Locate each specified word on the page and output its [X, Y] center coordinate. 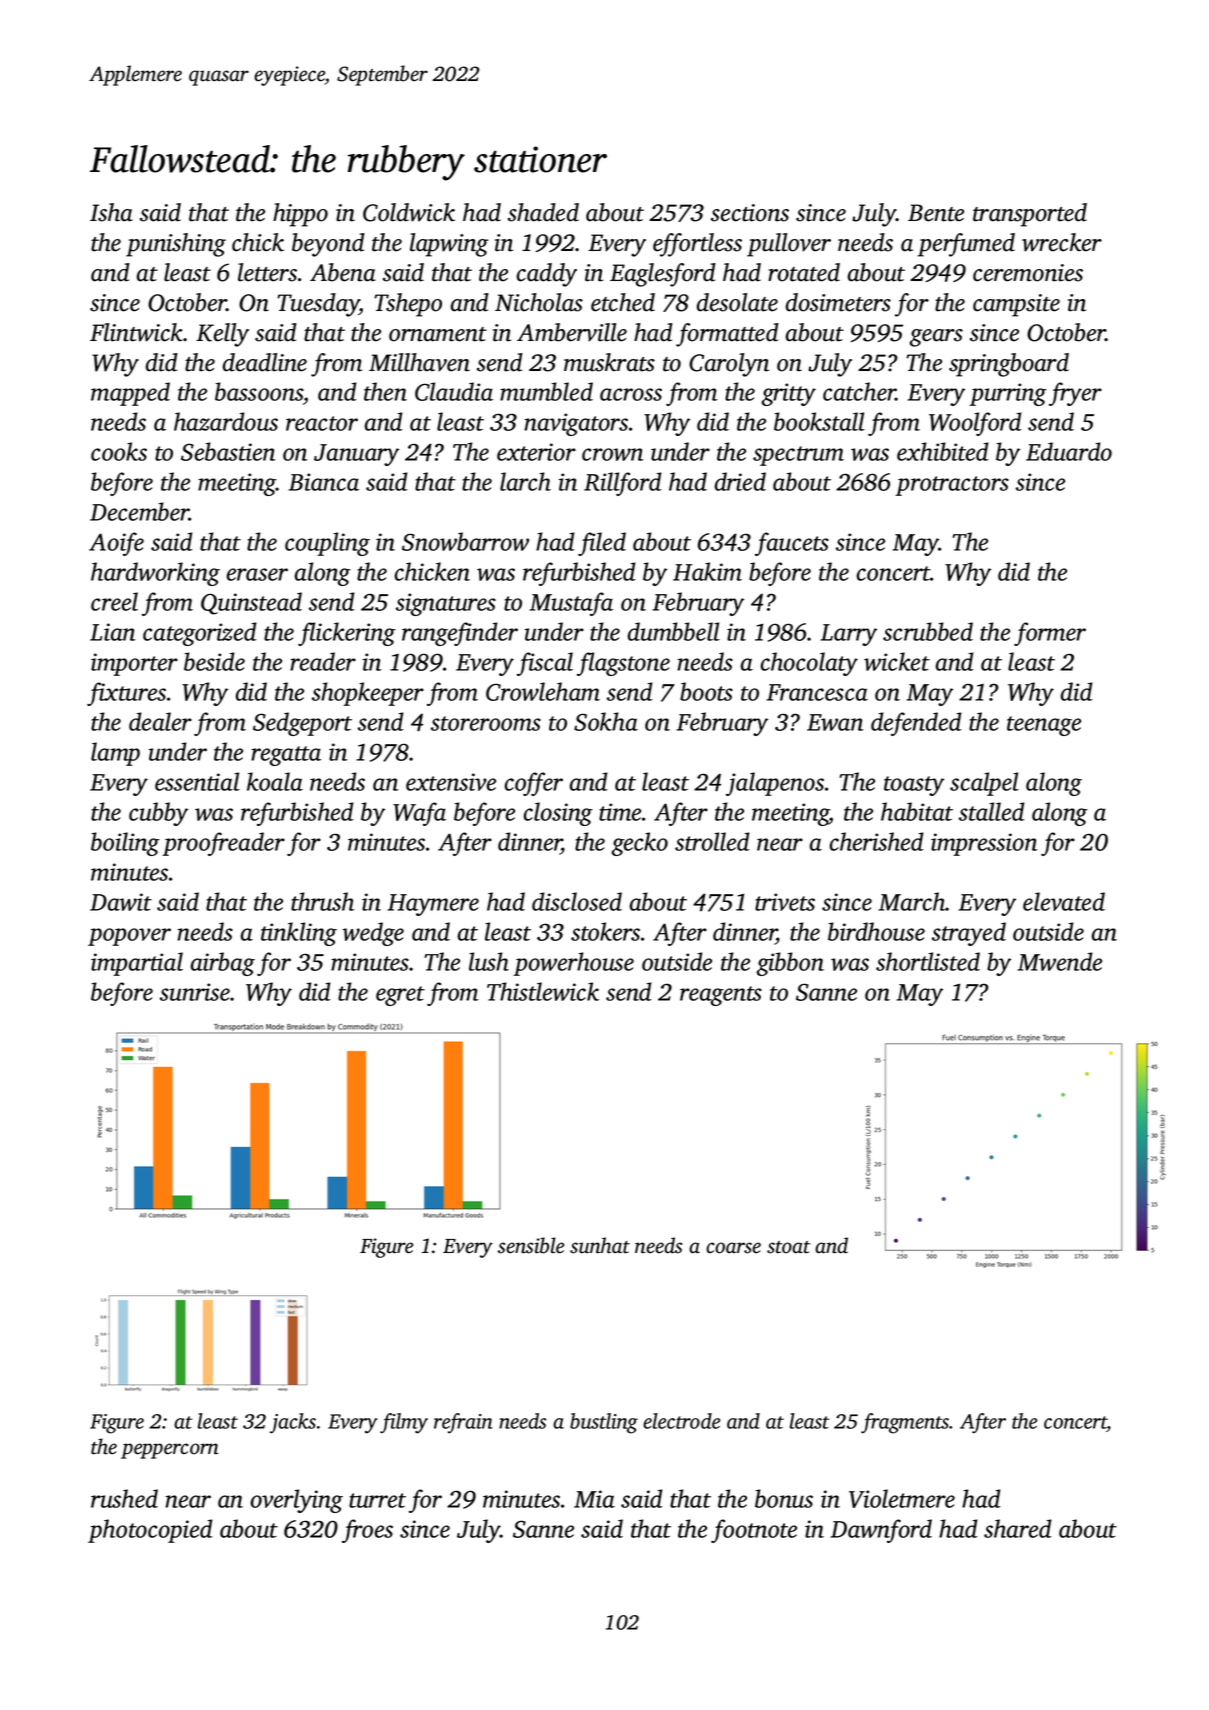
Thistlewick [543, 991]
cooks [119, 451]
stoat [788, 1247]
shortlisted [928, 961]
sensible [531, 1245]
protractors [952, 486]
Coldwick [409, 212]
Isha [111, 212]
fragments [905, 1423]
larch [525, 481]
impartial [137, 964]
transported [1030, 215]
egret [400, 996]
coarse [733, 1248]
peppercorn [170, 1451]
